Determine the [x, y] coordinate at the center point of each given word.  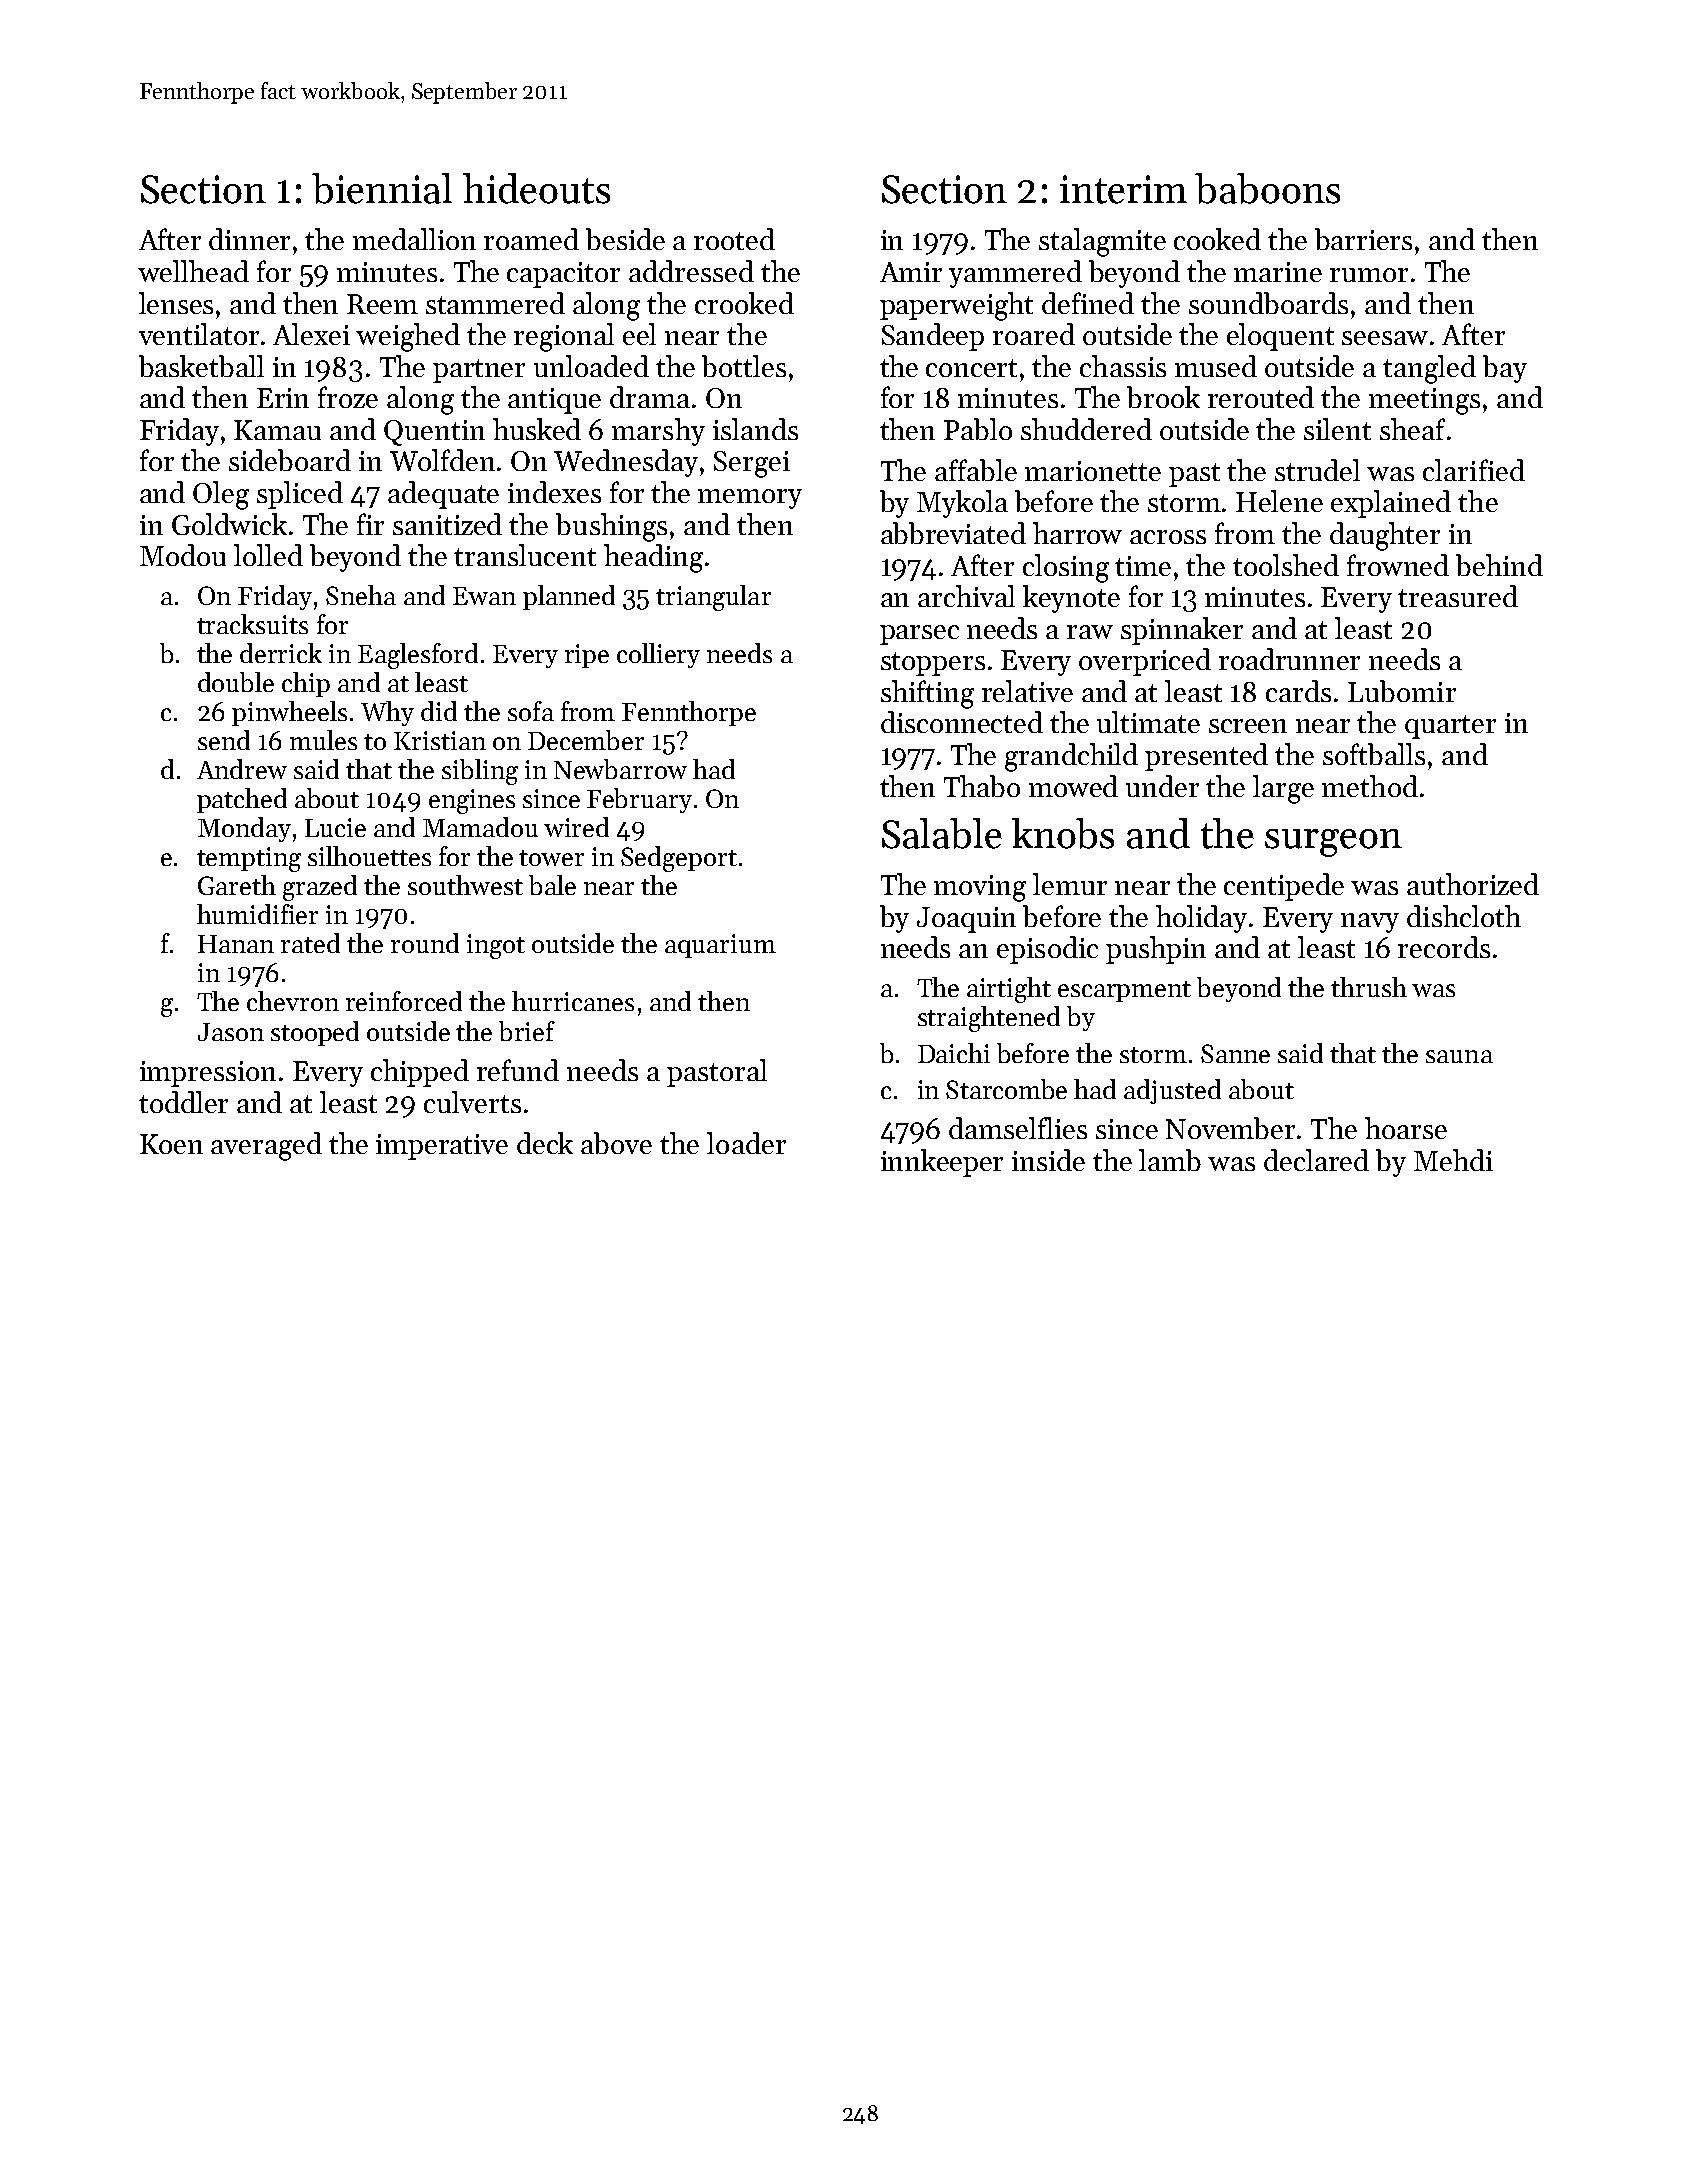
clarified [1474, 470]
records [1444, 947]
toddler [183, 1102]
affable [976, 470]
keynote [1071, 599]
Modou [183, 555]
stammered [495, 303]
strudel [1317, 470]
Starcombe [1006, 1089]
